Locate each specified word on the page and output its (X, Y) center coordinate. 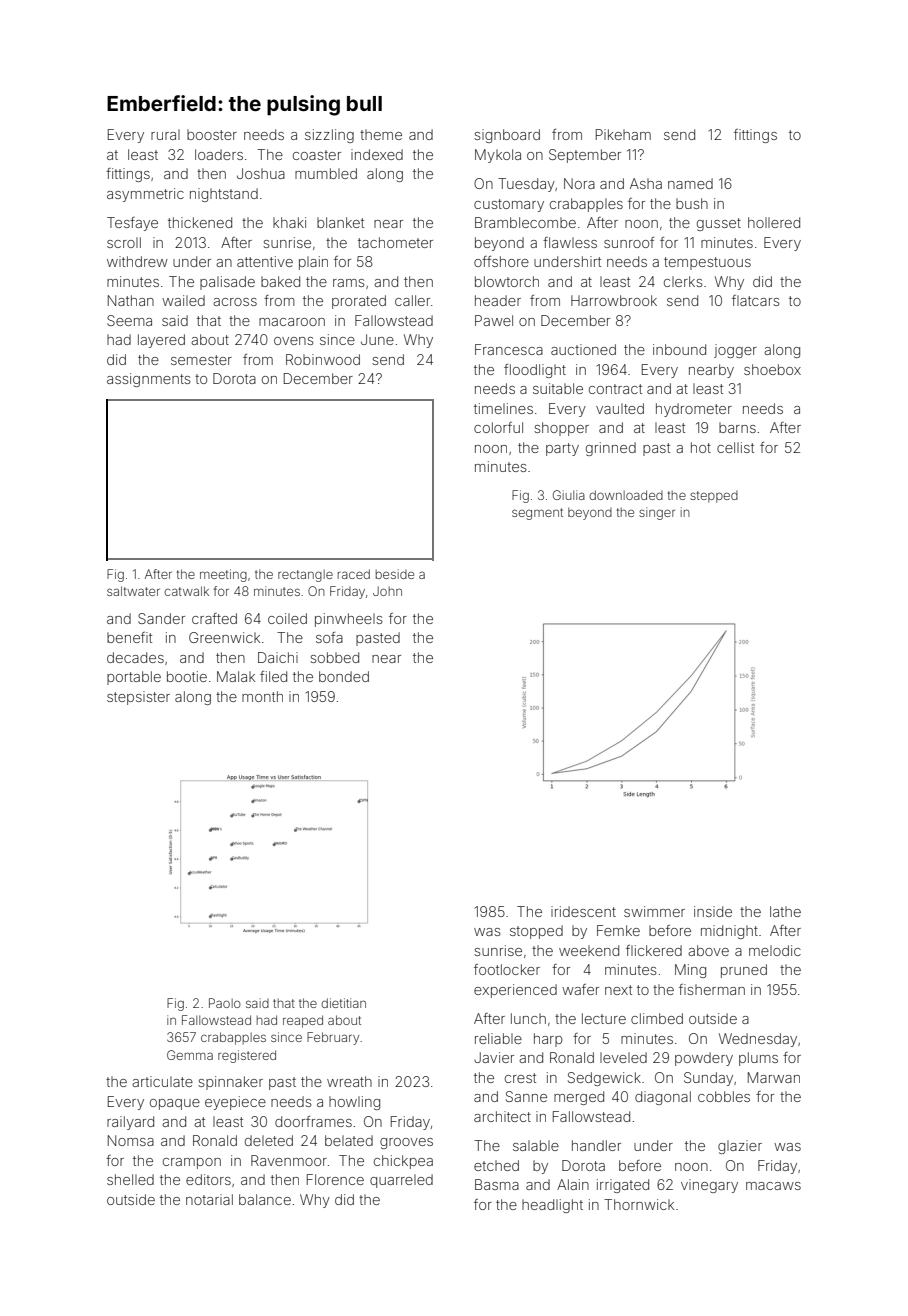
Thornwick (639, 1204)
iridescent (583, 911)
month (262, 696)
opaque (175, 1104)
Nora (579, 183)
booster (212, 134)
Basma (497, 1184)
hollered (774, 222)
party (562, 449)
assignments (149, 380)
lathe (785, 911)
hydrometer (694, 410)
